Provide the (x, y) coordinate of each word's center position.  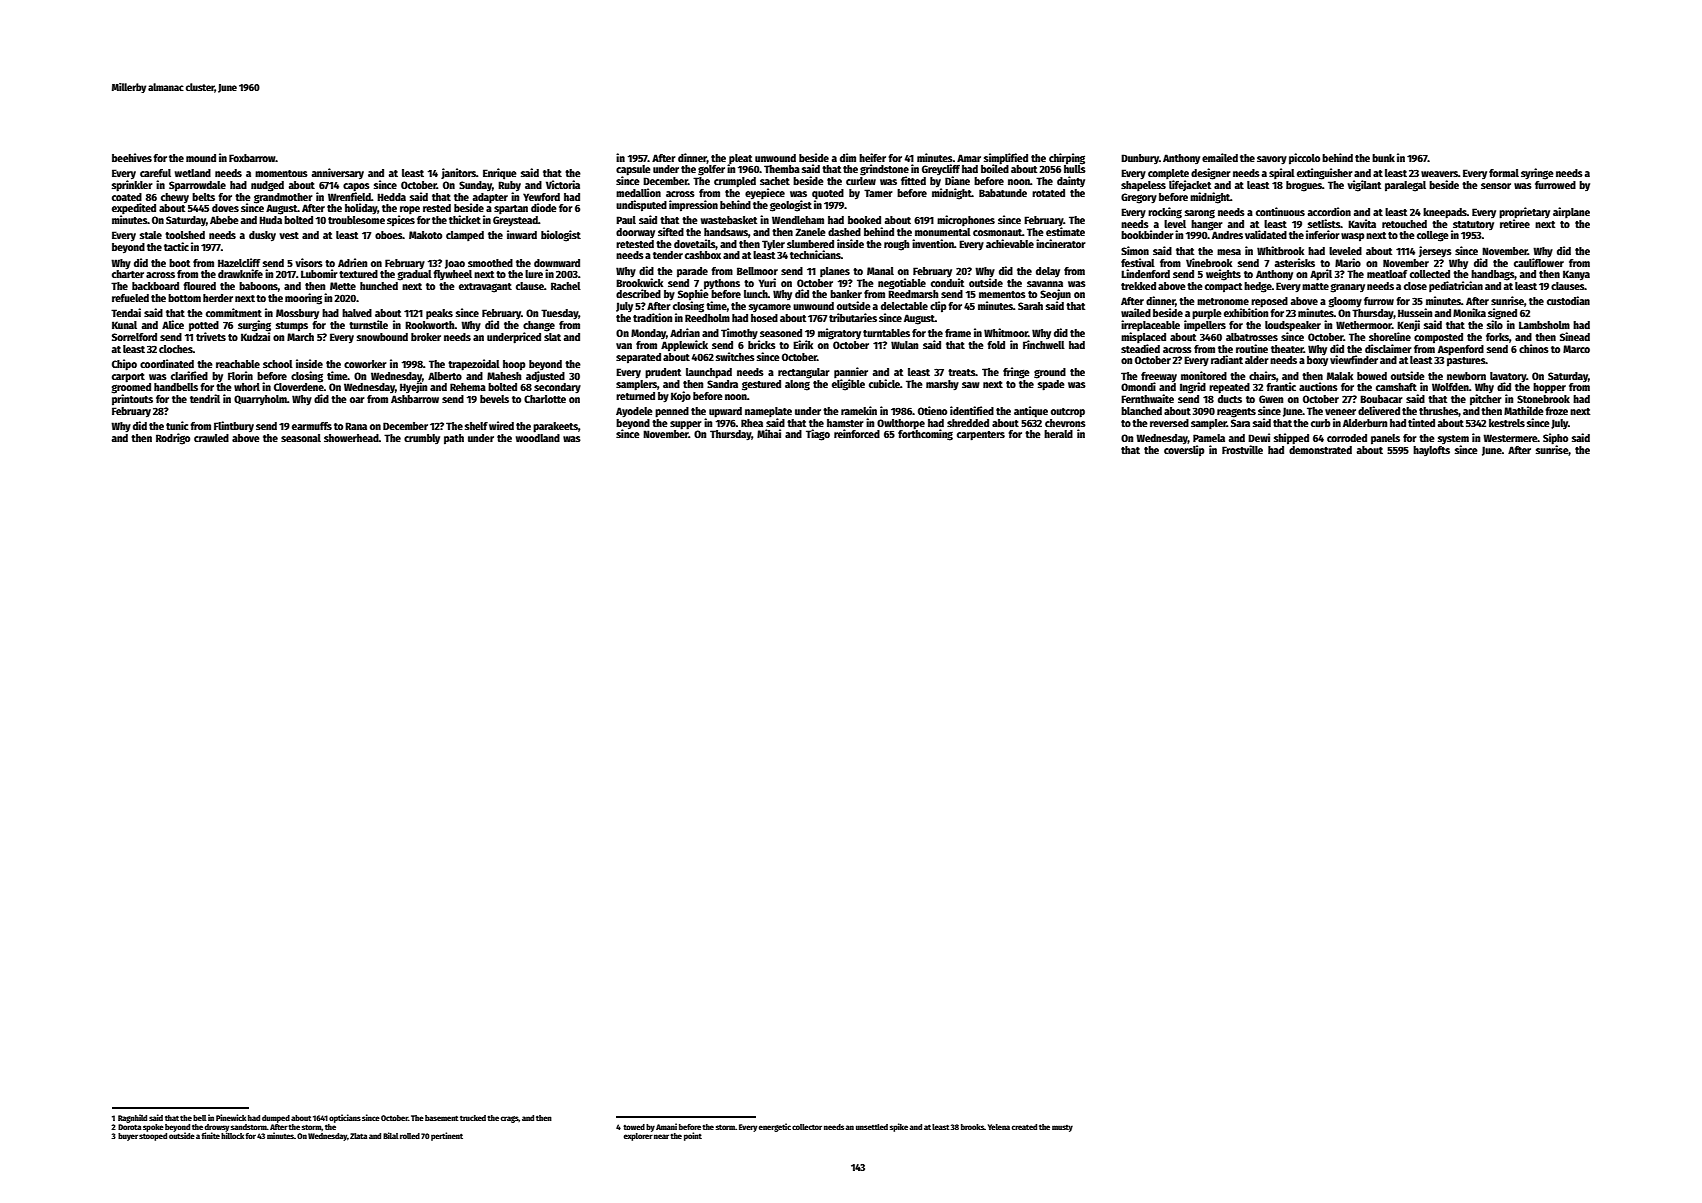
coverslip (1184, 451)
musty (1062, 1128)
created (1024, 1127)
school (278, 364)
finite (210, 1135)
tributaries (853, 317)
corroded (1347, 438)
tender (668, 255)
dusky (262, 236)
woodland (538, 438)
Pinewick (231, 1117)
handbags (1493, 275)
